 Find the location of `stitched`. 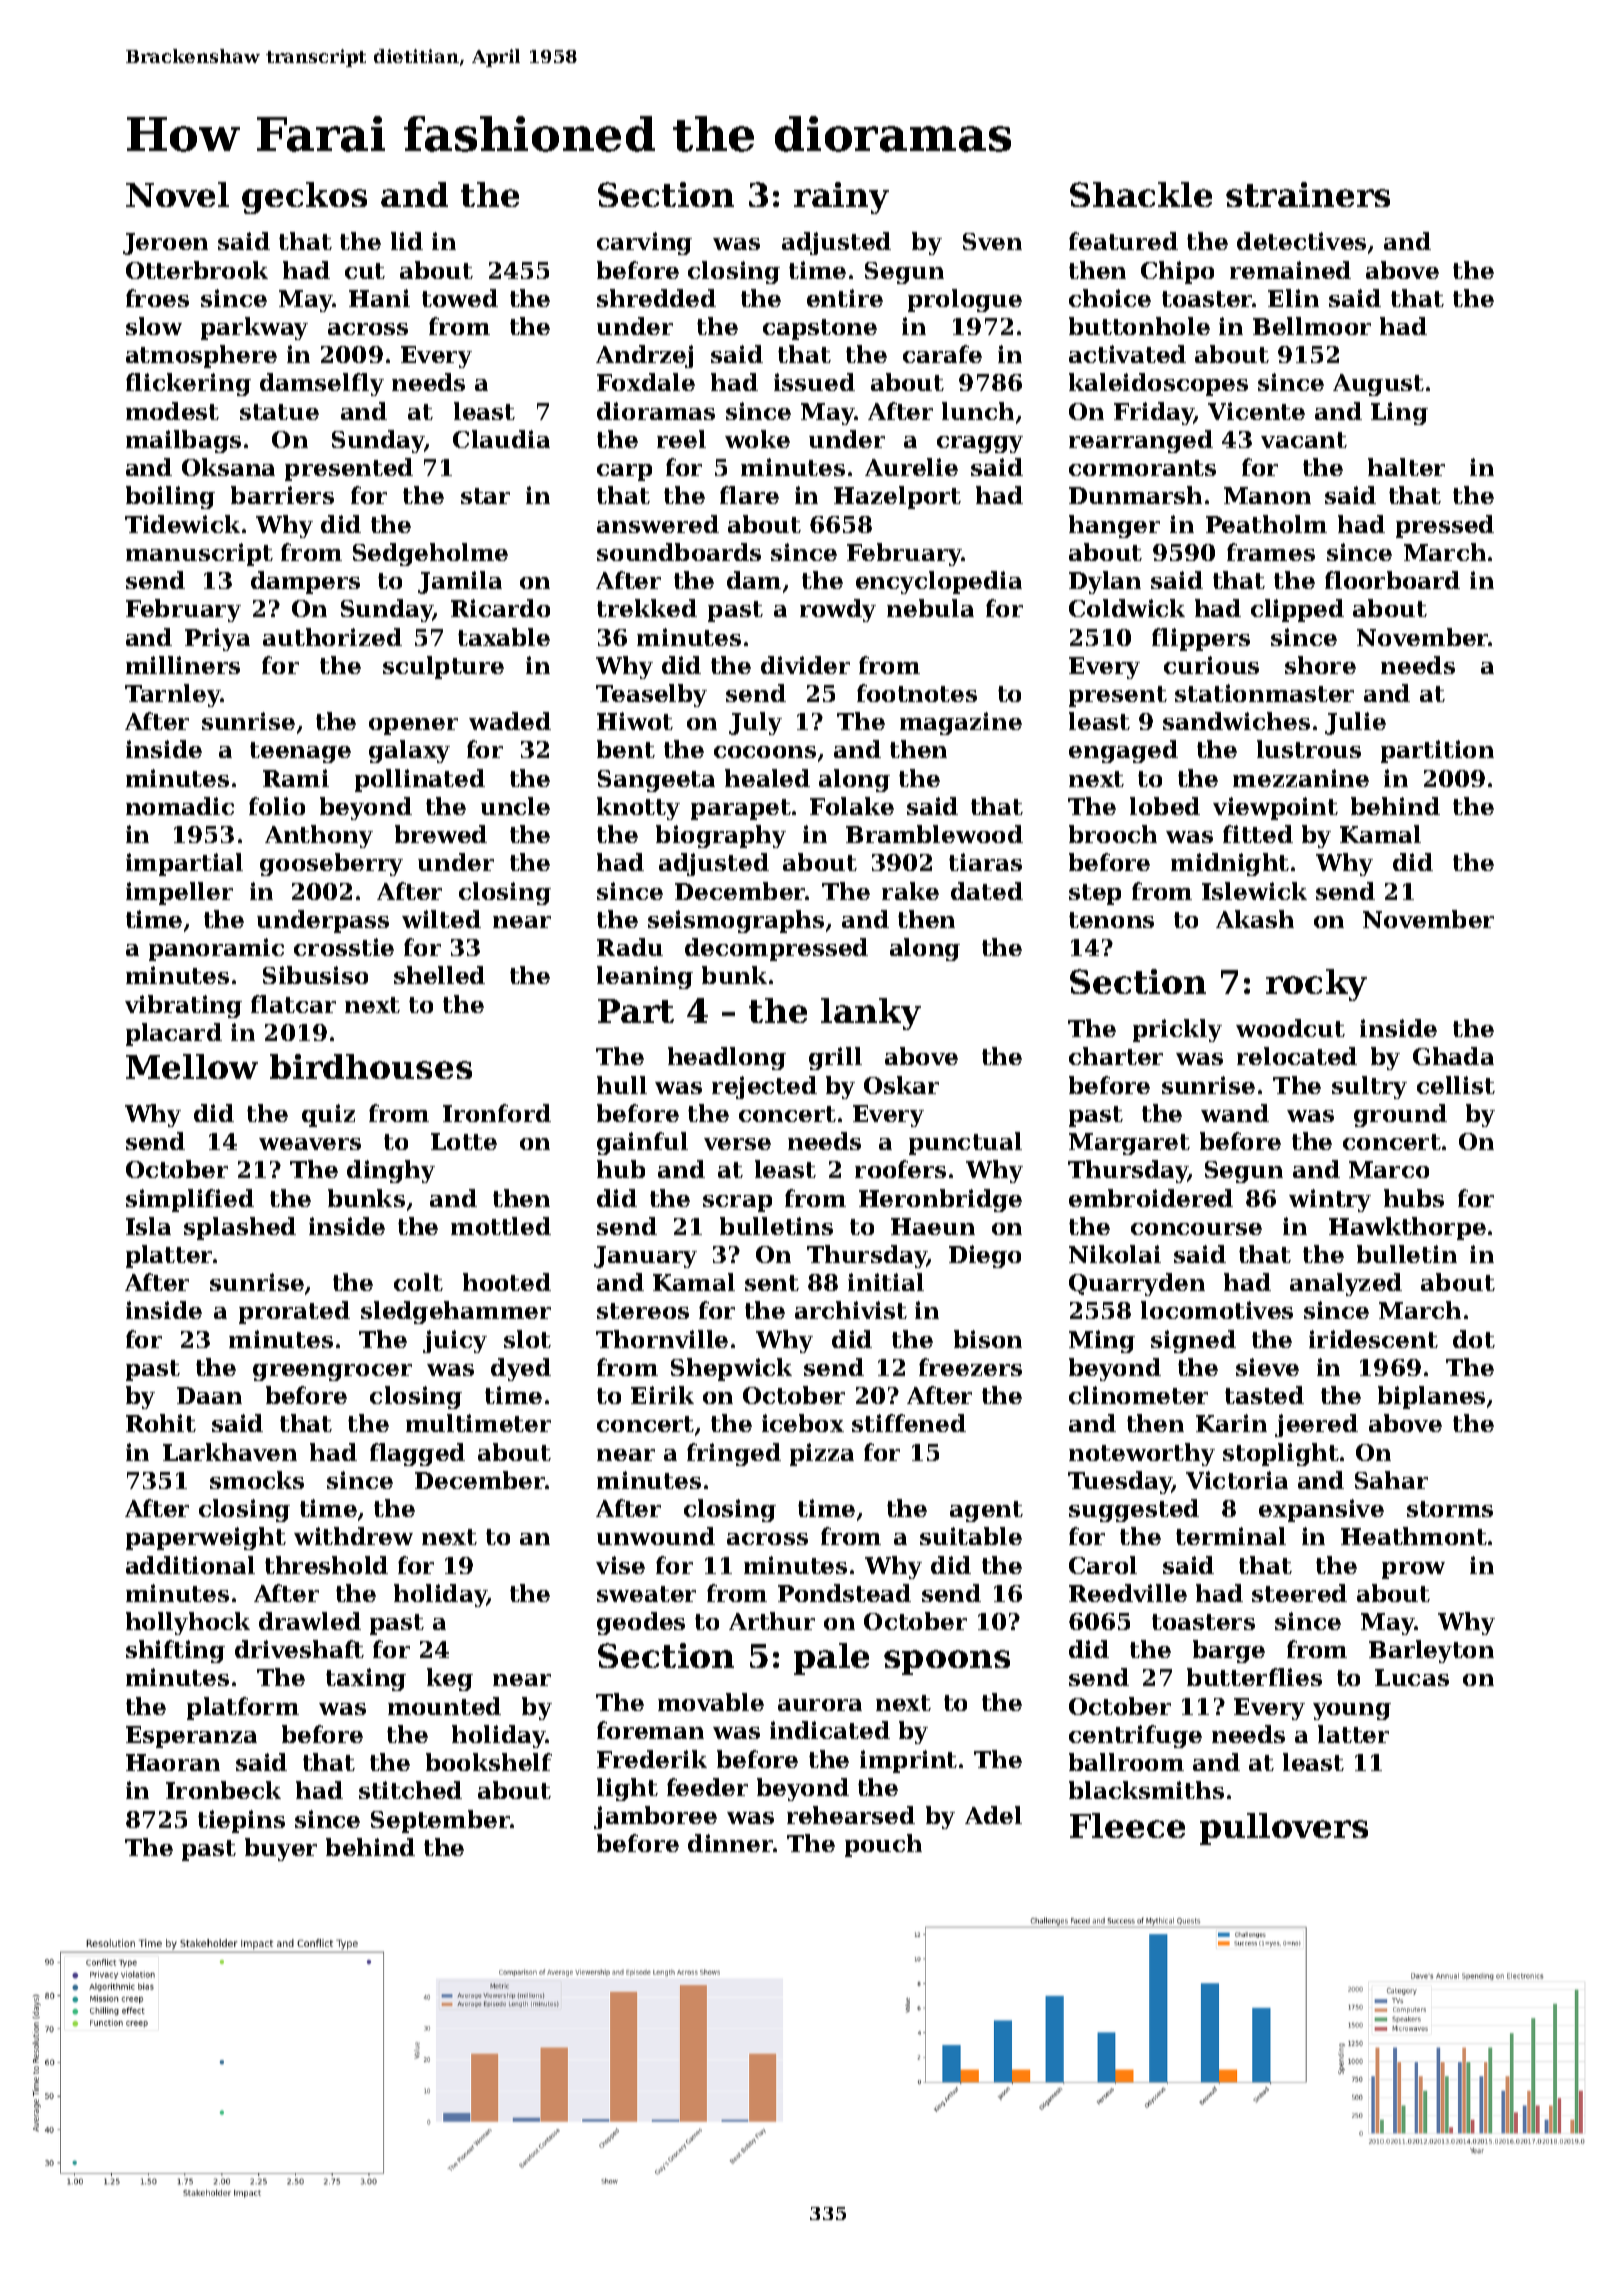

stitched is located at coordinates (410, 1790).
